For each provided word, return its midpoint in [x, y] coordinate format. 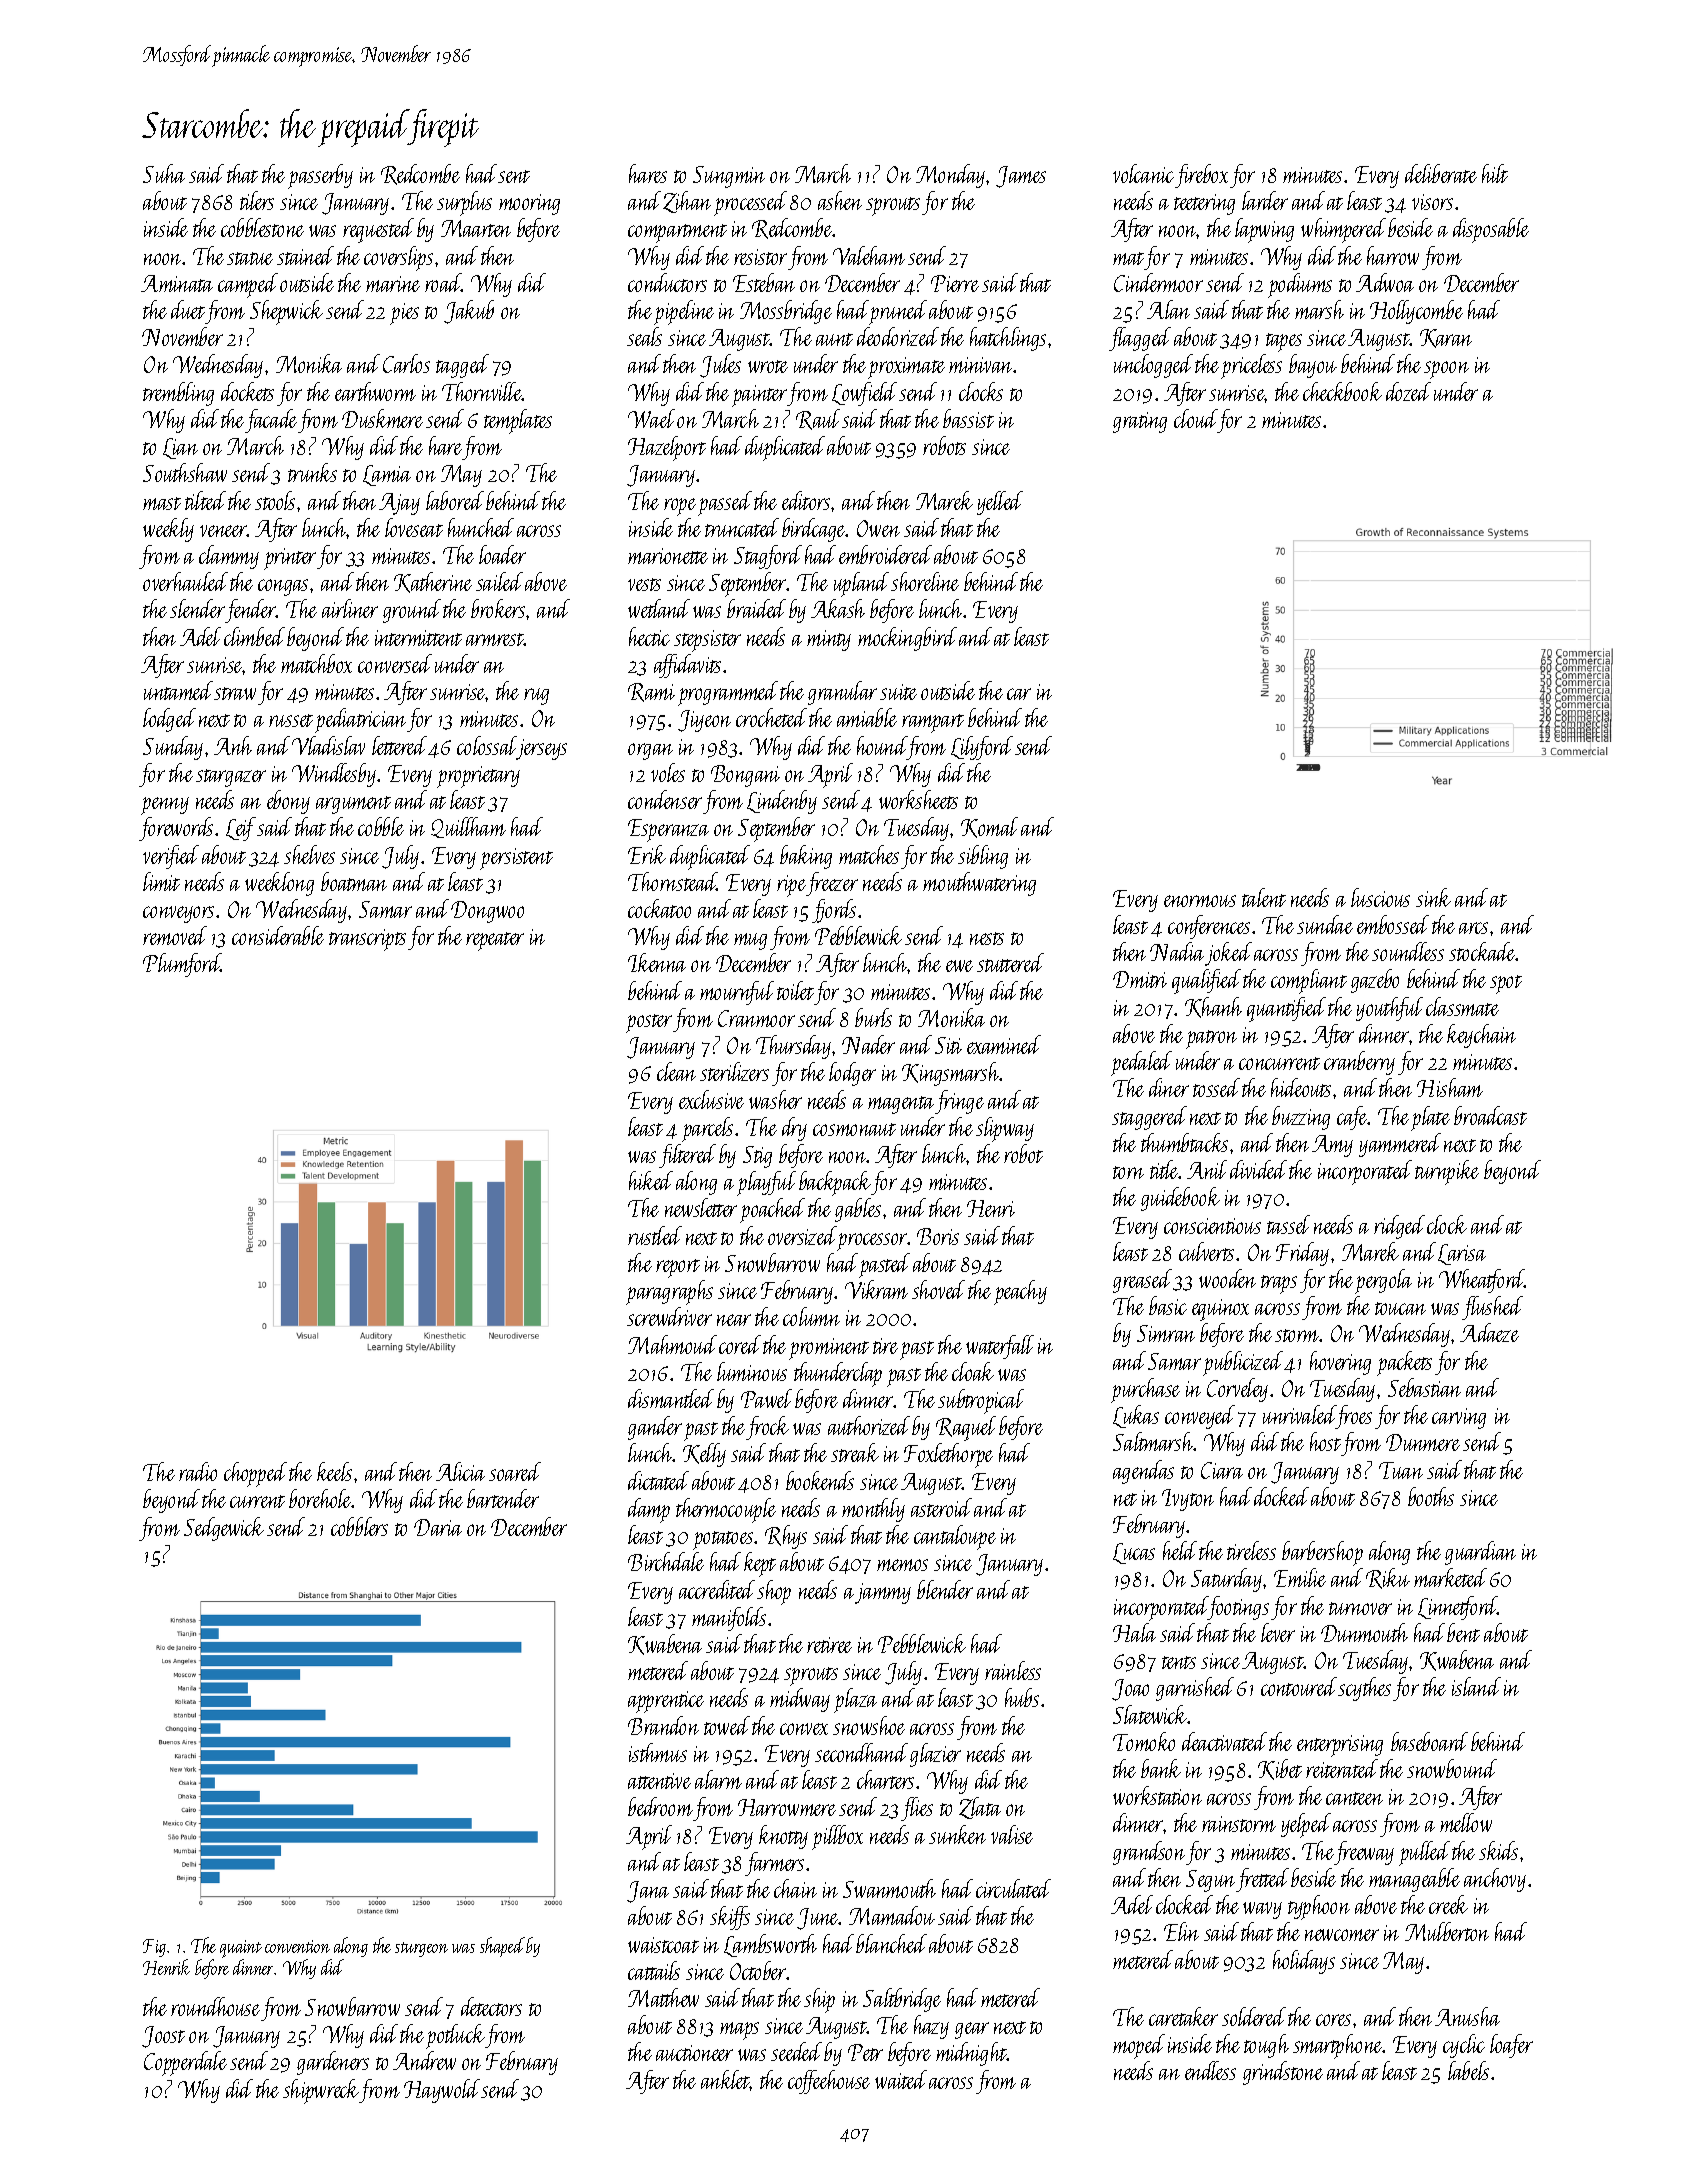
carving [1459, 1418]
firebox [1201, 176]
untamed [179, 690]
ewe [959, 966]
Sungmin [729, 177]
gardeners [333, 2063]
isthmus [658, 1752]
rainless [1013, 1670]
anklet [725, 2079]
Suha [164, 173]
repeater [495, 941]
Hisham [1450, 1087]
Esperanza [668, 830]
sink [1433, 897]
